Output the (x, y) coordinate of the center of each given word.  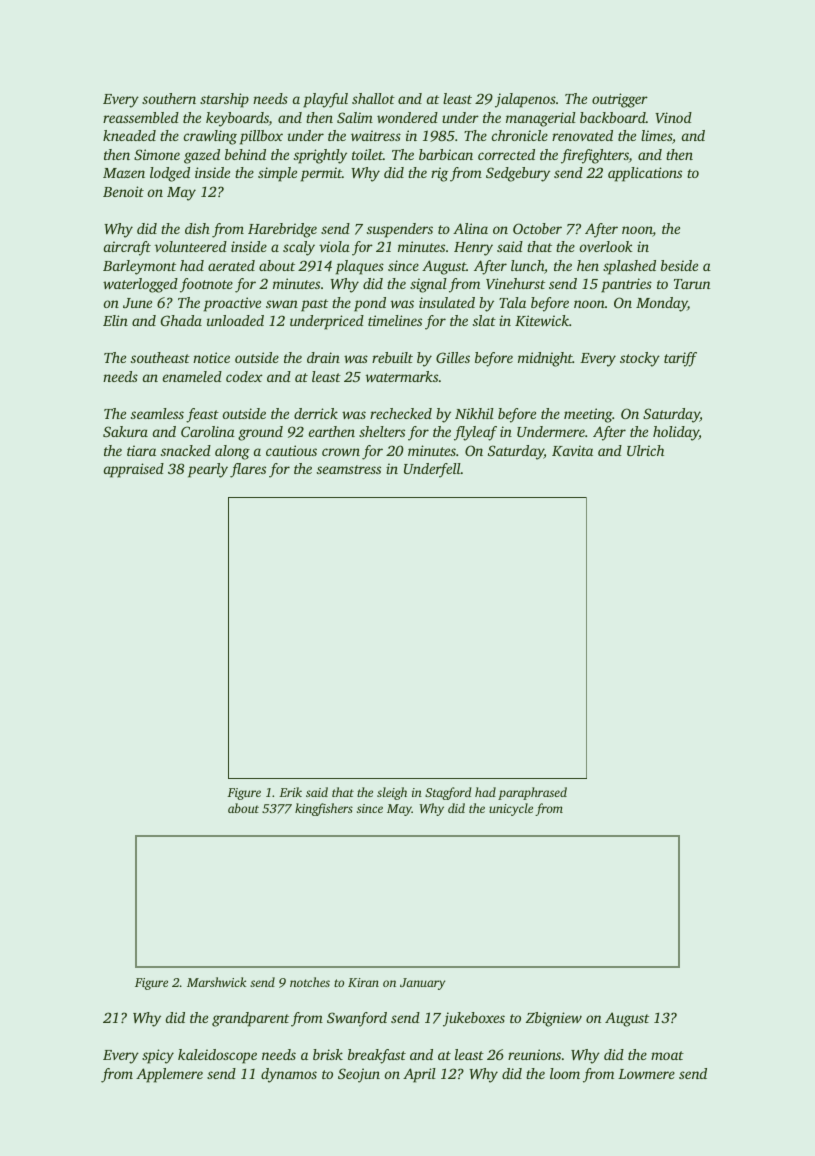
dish (197, 228)
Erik (290, 792)
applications (645, 174)
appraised (134, 470)
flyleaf (475, 433)
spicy (158, 1056)
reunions (534, 1054)
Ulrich (645, 450)
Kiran (363, 982)
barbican (446, 154)
